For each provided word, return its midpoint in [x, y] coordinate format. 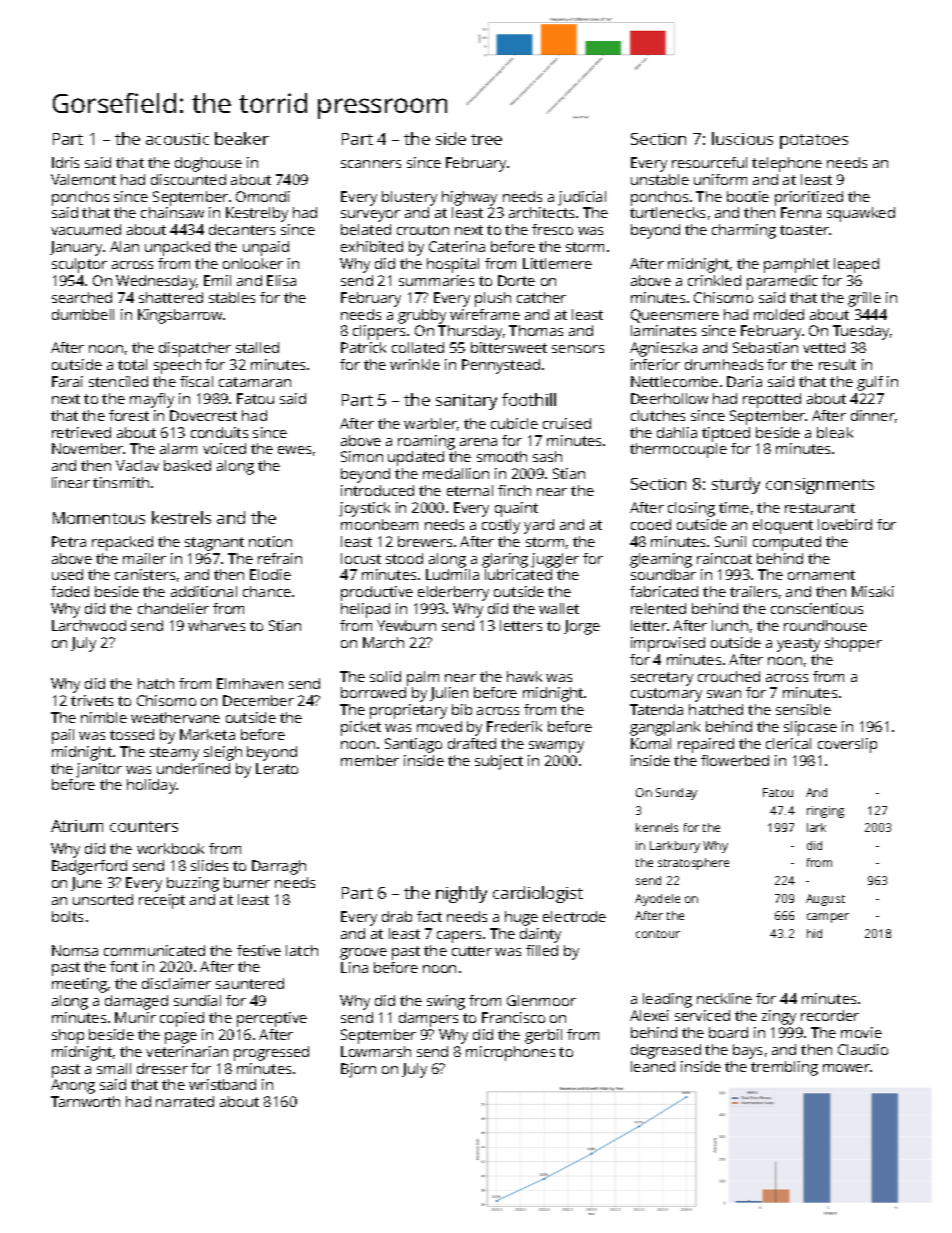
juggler [555, 560]
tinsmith [121, 482]
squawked [861, 214]
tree [486, 139]
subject [499, 762]
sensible [803, 709]
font [124, 966]
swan [724, 694]
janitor [99, 770]
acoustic [177, 139]
